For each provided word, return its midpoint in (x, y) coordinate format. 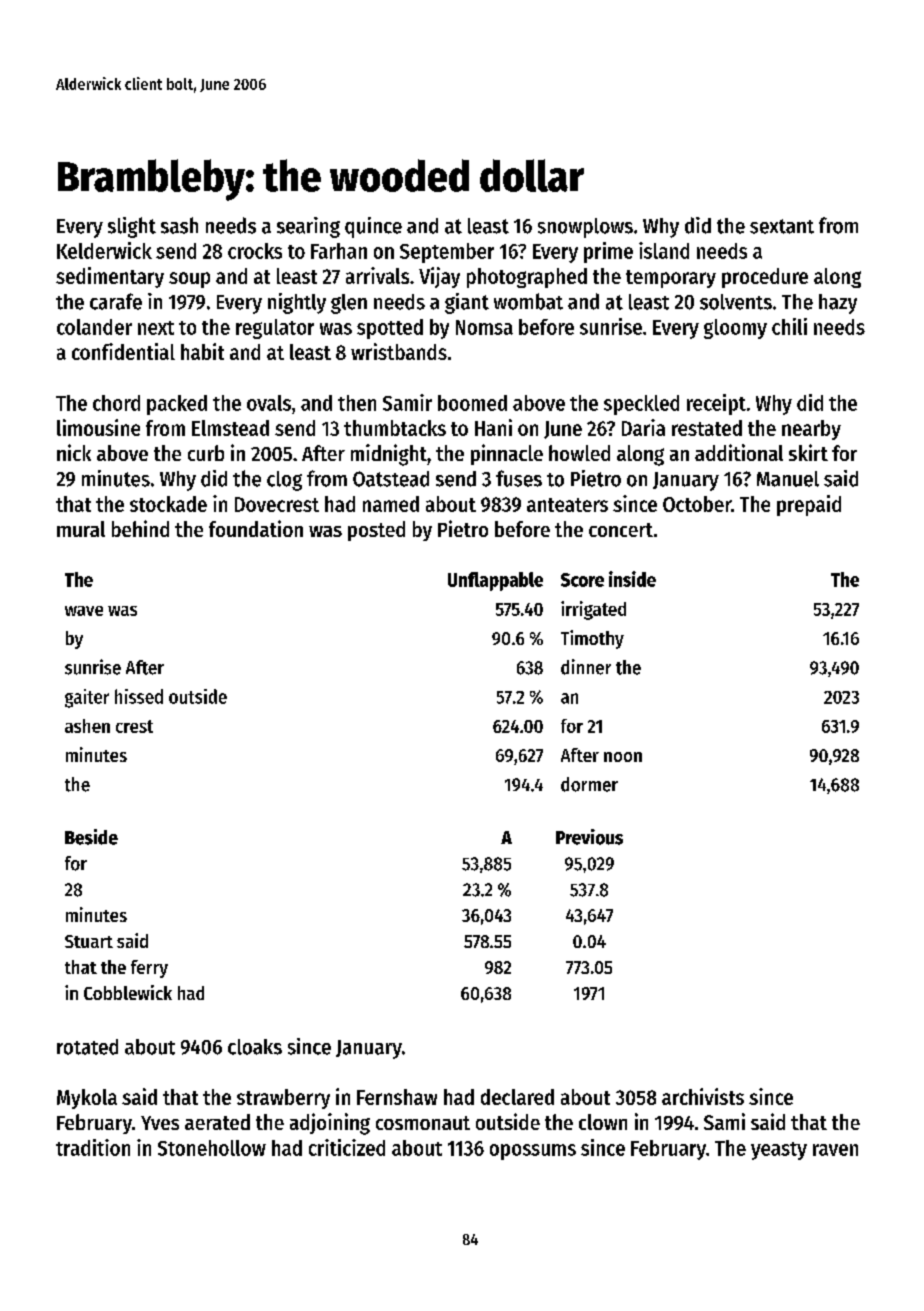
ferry (149, 969)
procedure (765, 278)
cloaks (255, 1047)
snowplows (585, 228)
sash (179, 225)
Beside (91, 837)
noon (623, 757)
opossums (533, 1152)
